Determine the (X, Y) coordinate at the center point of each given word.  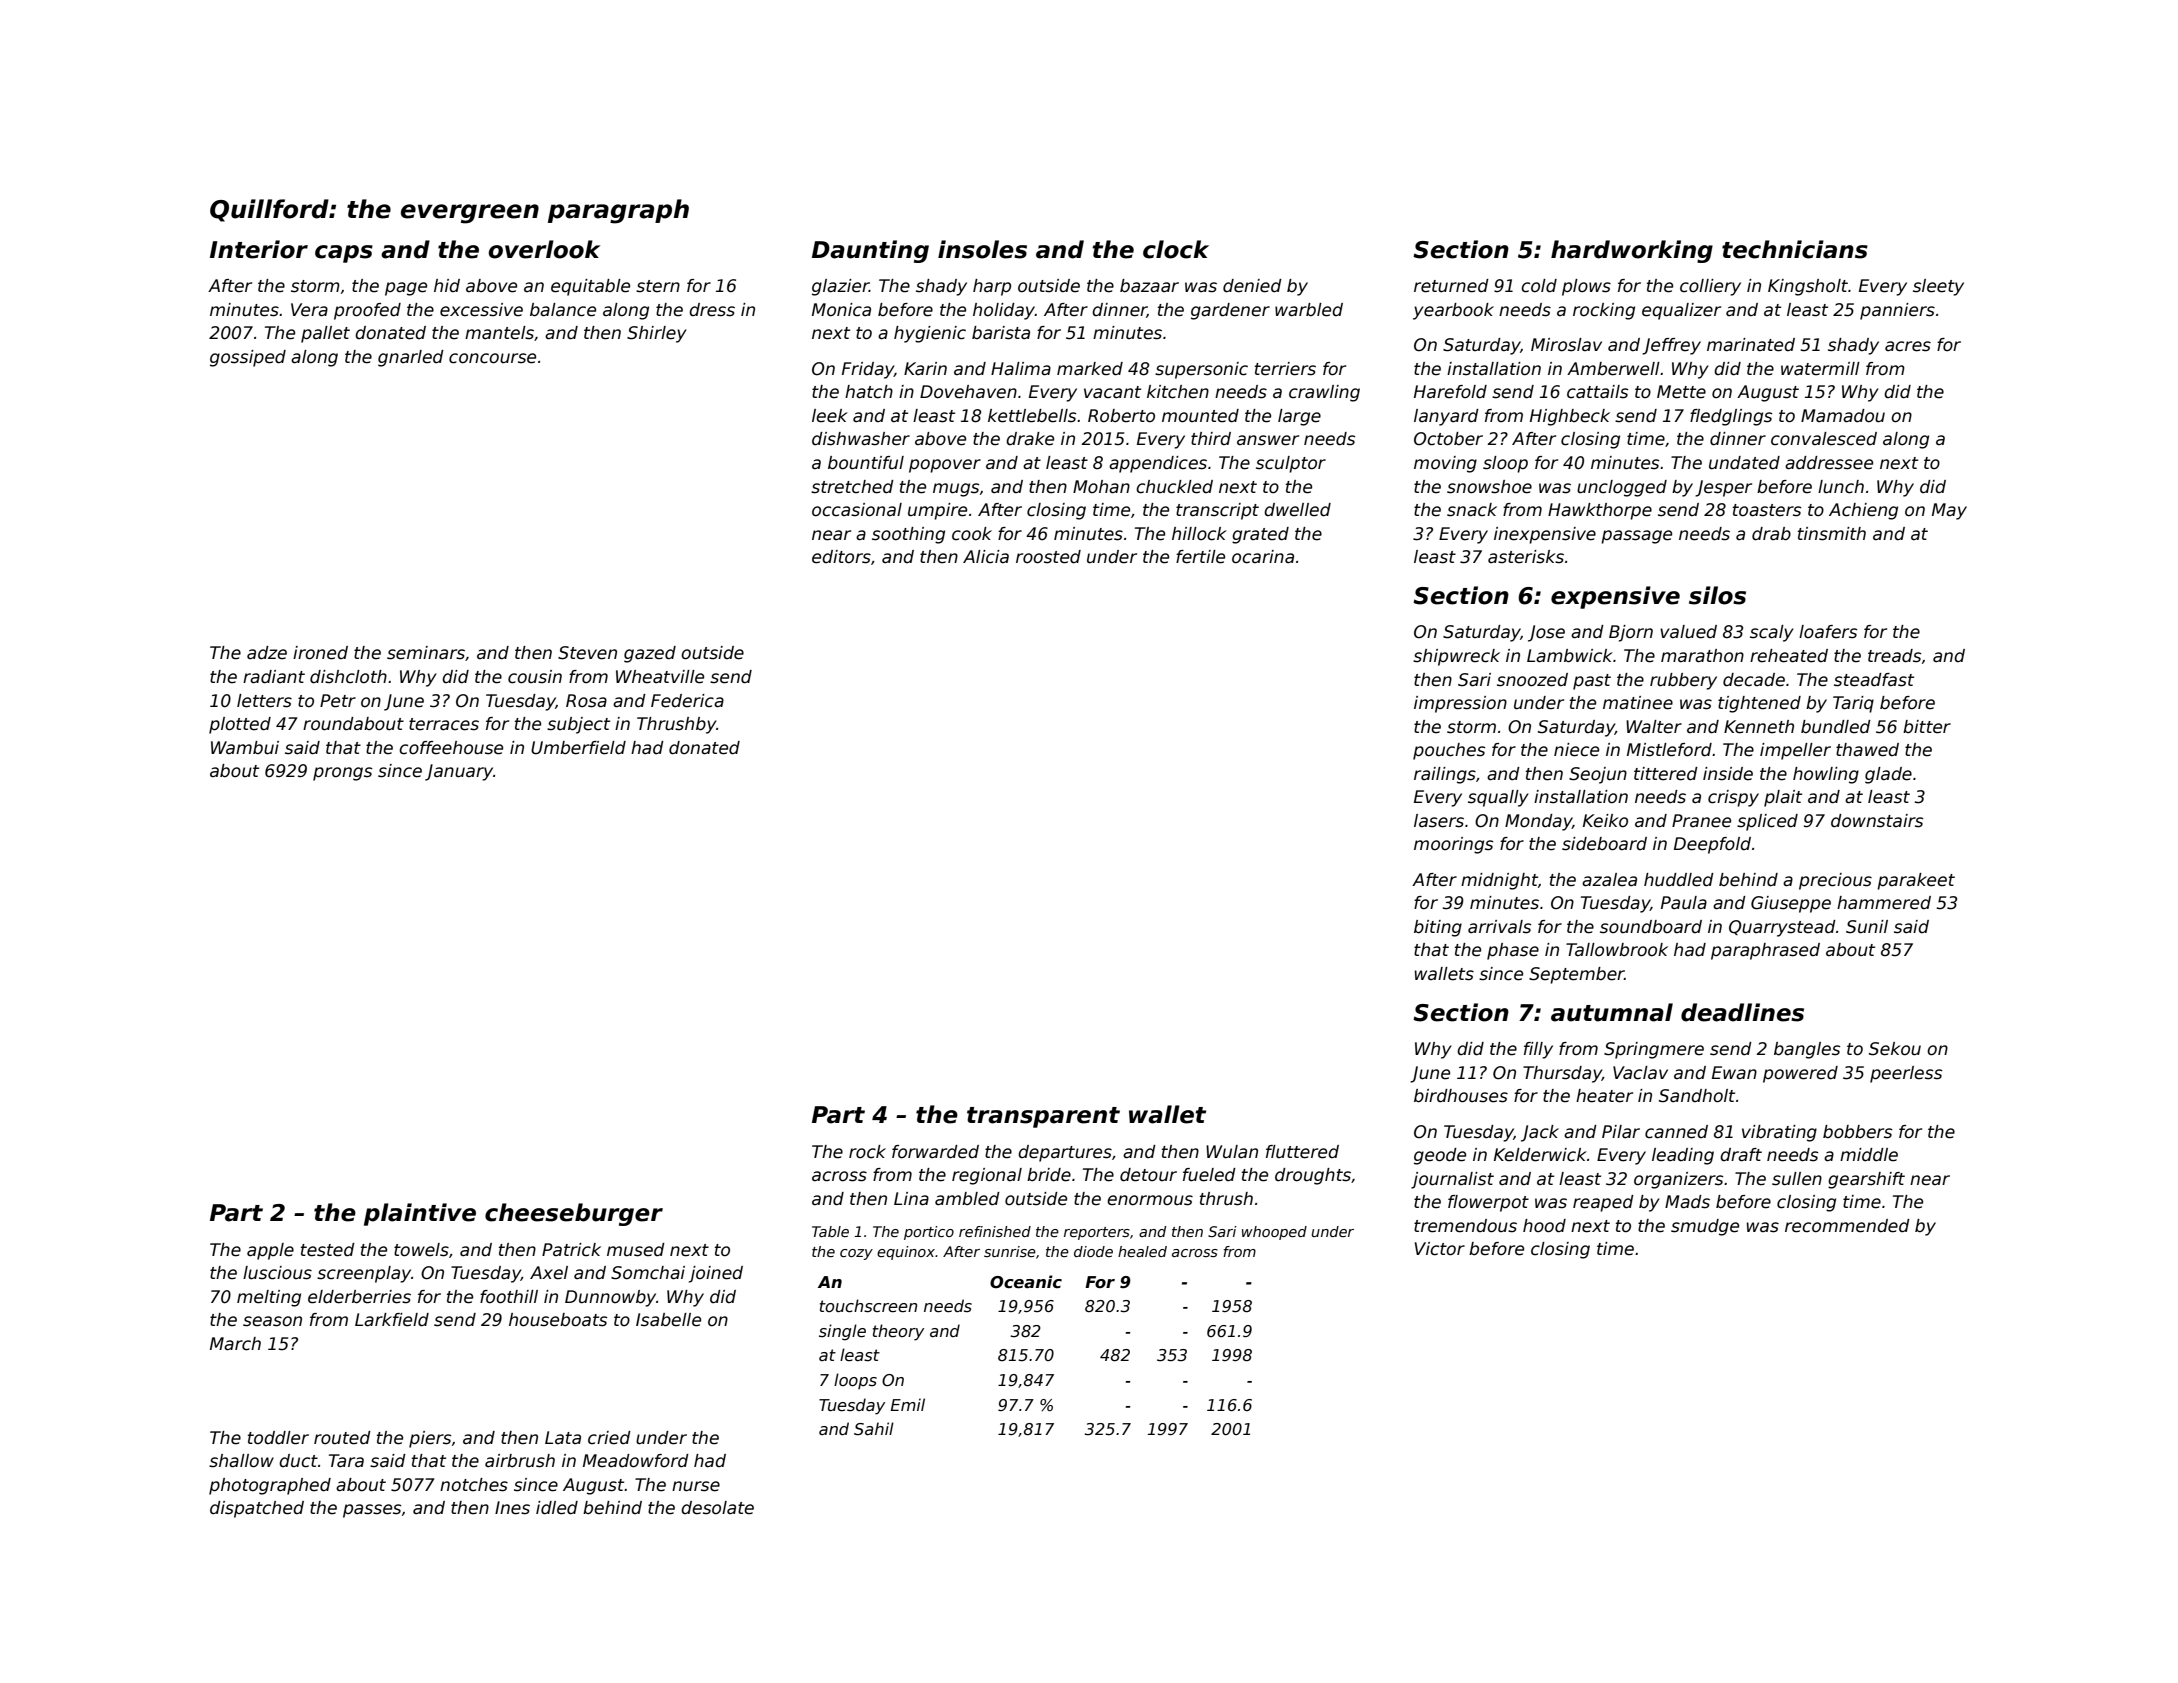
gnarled (411, 358)
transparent (1043, 1117)
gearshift (1866, 1180)
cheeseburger (574, 1214)
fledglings (1731, 417)
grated (1260, 535)
